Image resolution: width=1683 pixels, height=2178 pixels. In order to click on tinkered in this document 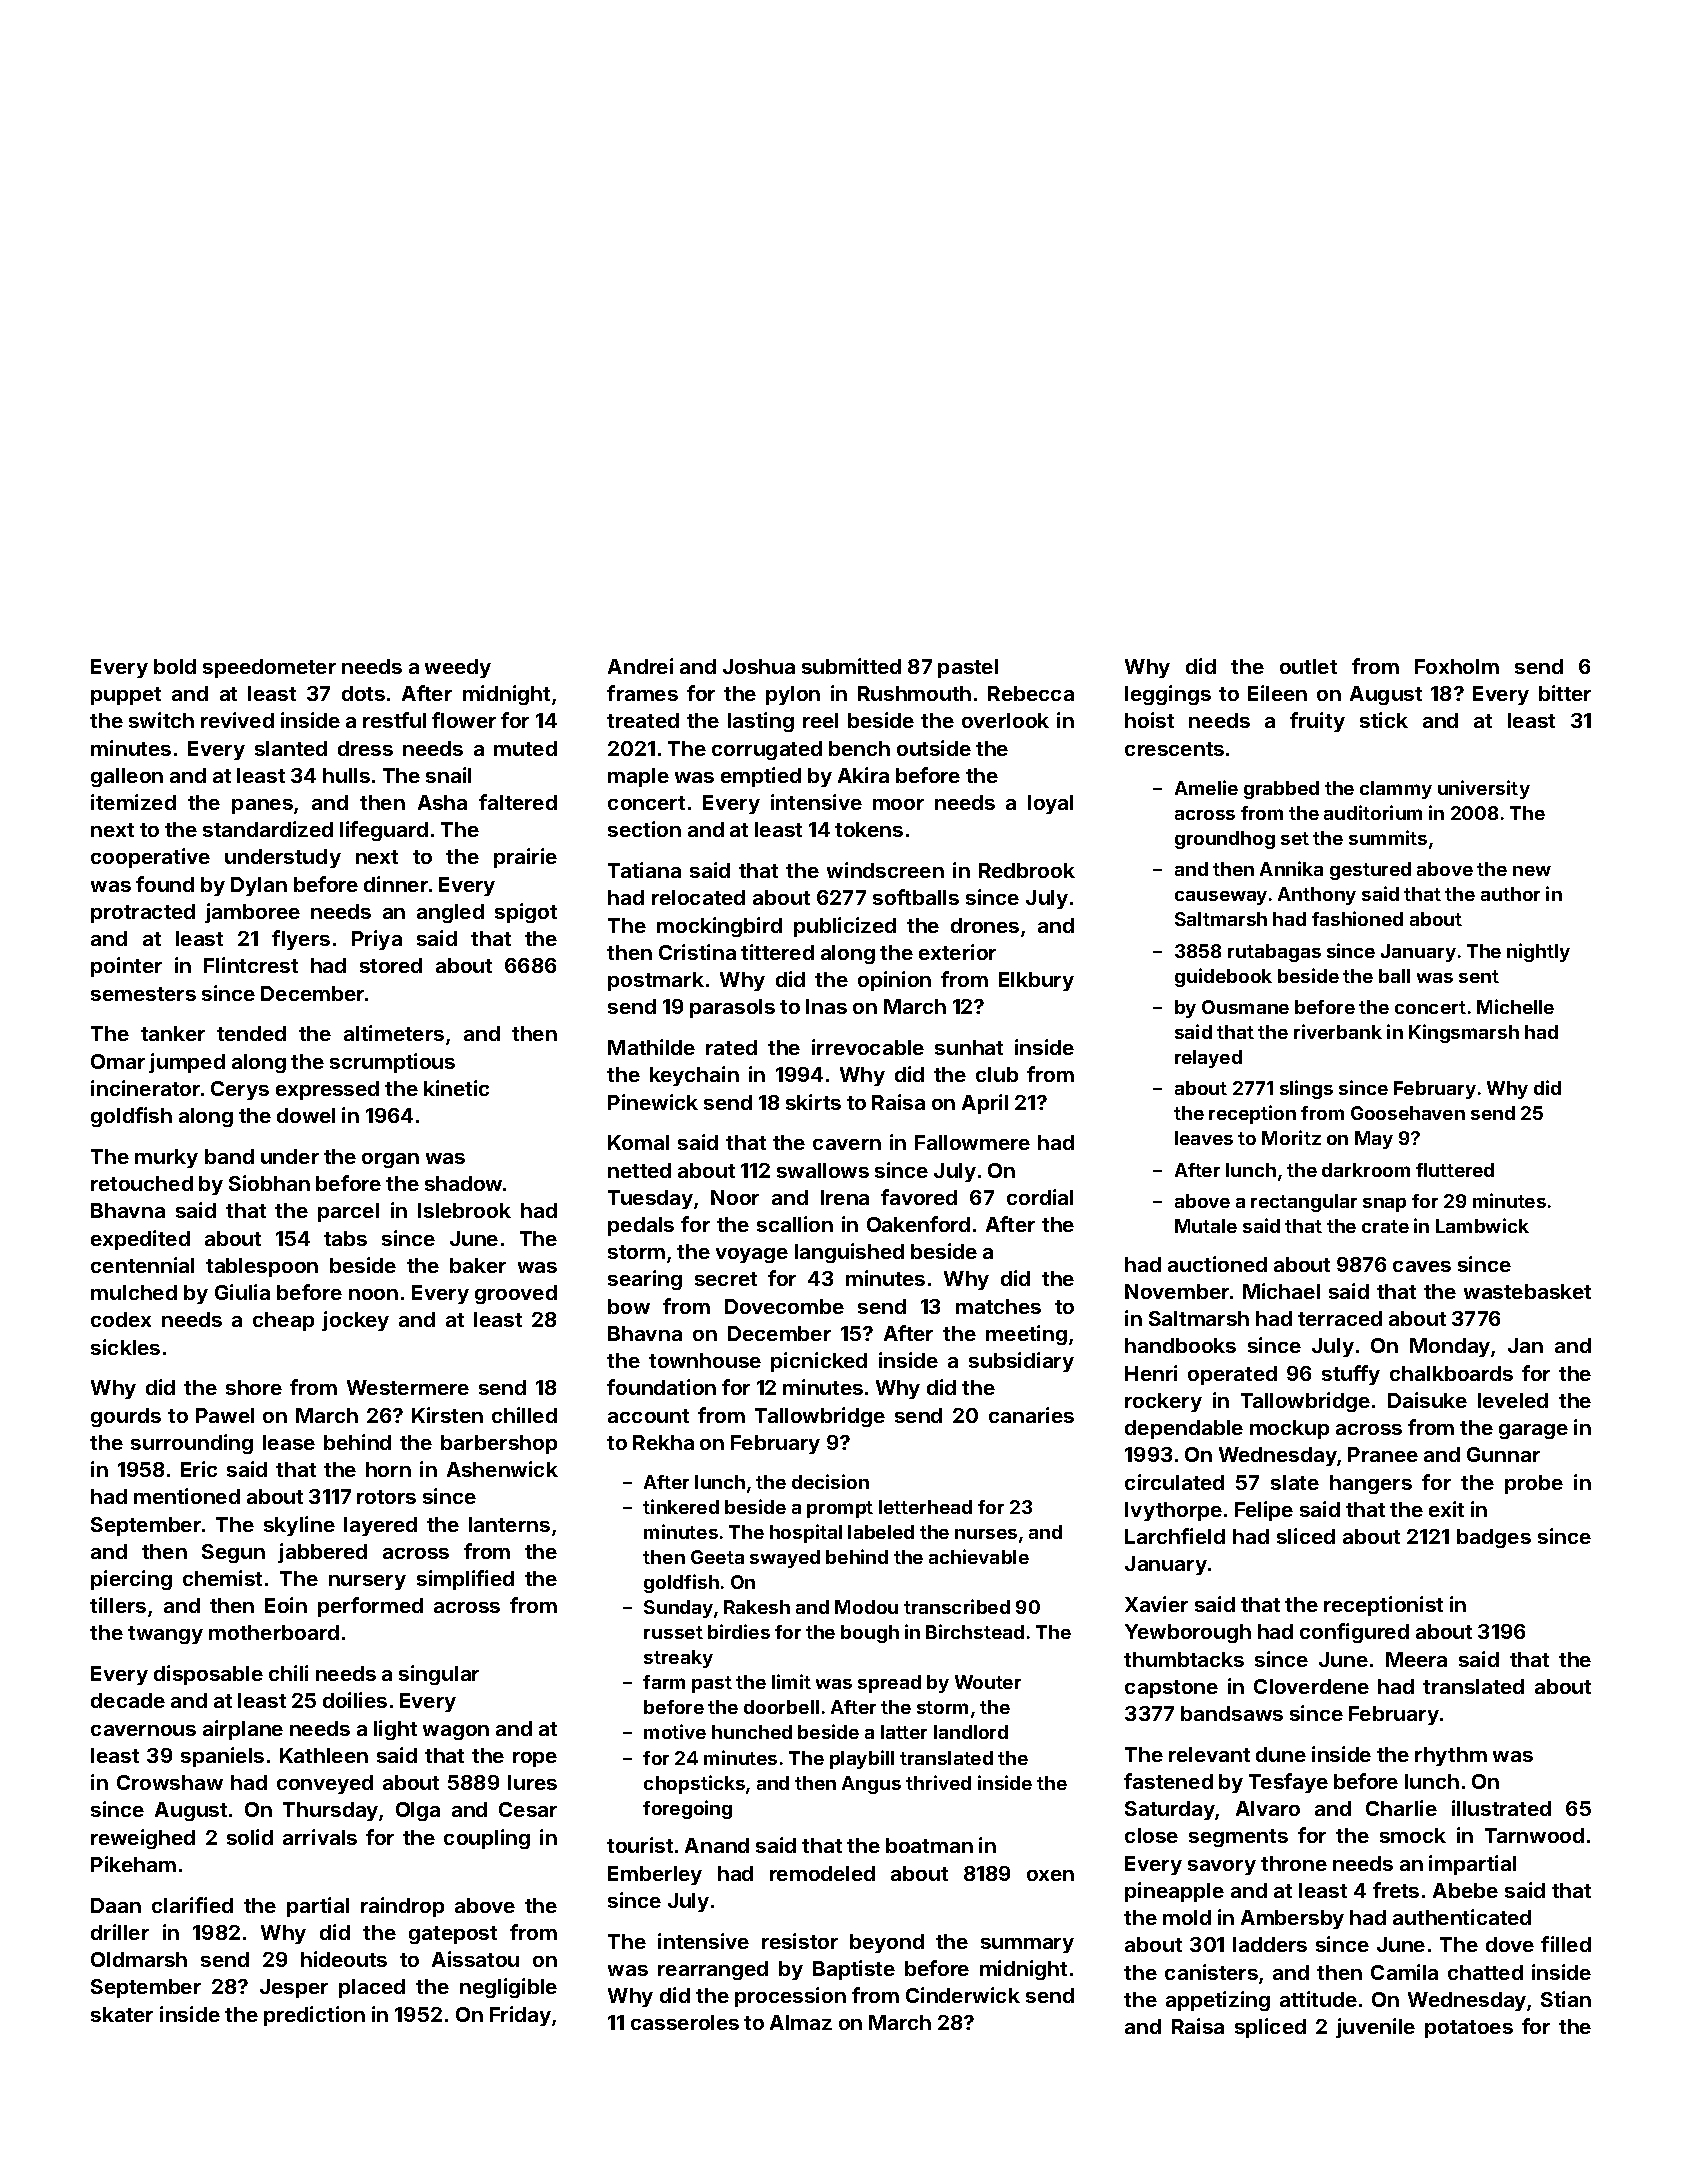, I will do `click(681, 1506)`.
